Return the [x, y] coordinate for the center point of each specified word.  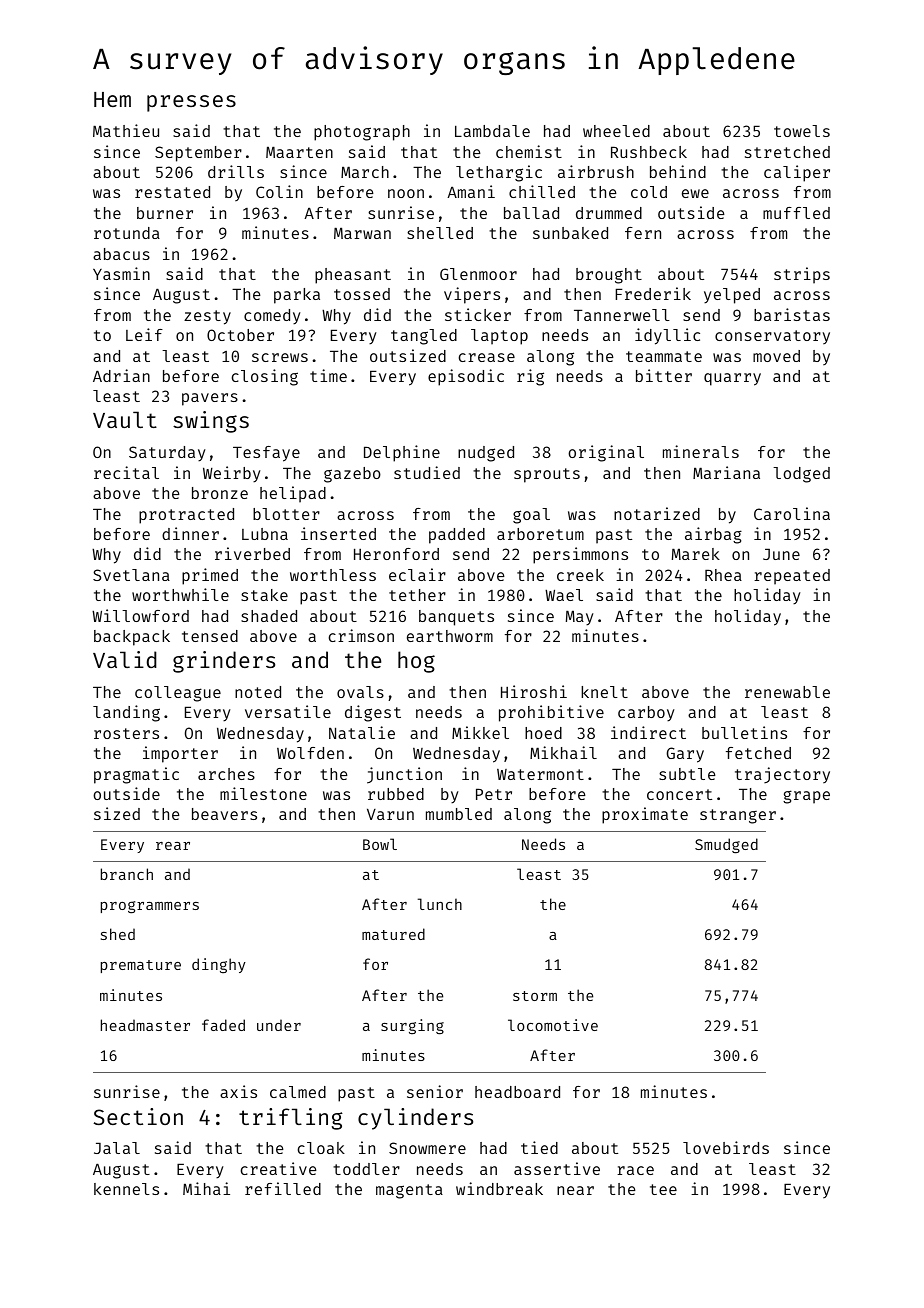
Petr [494, 794]
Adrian [121, 375]
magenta [409, 1191]
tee [663, 1189]
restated [172, 192]
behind [678, 171]
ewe [695, 193]
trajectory [782, 775]
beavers [224, 814]
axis [238, 1091]
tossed [362, 294]
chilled [542, 191]
